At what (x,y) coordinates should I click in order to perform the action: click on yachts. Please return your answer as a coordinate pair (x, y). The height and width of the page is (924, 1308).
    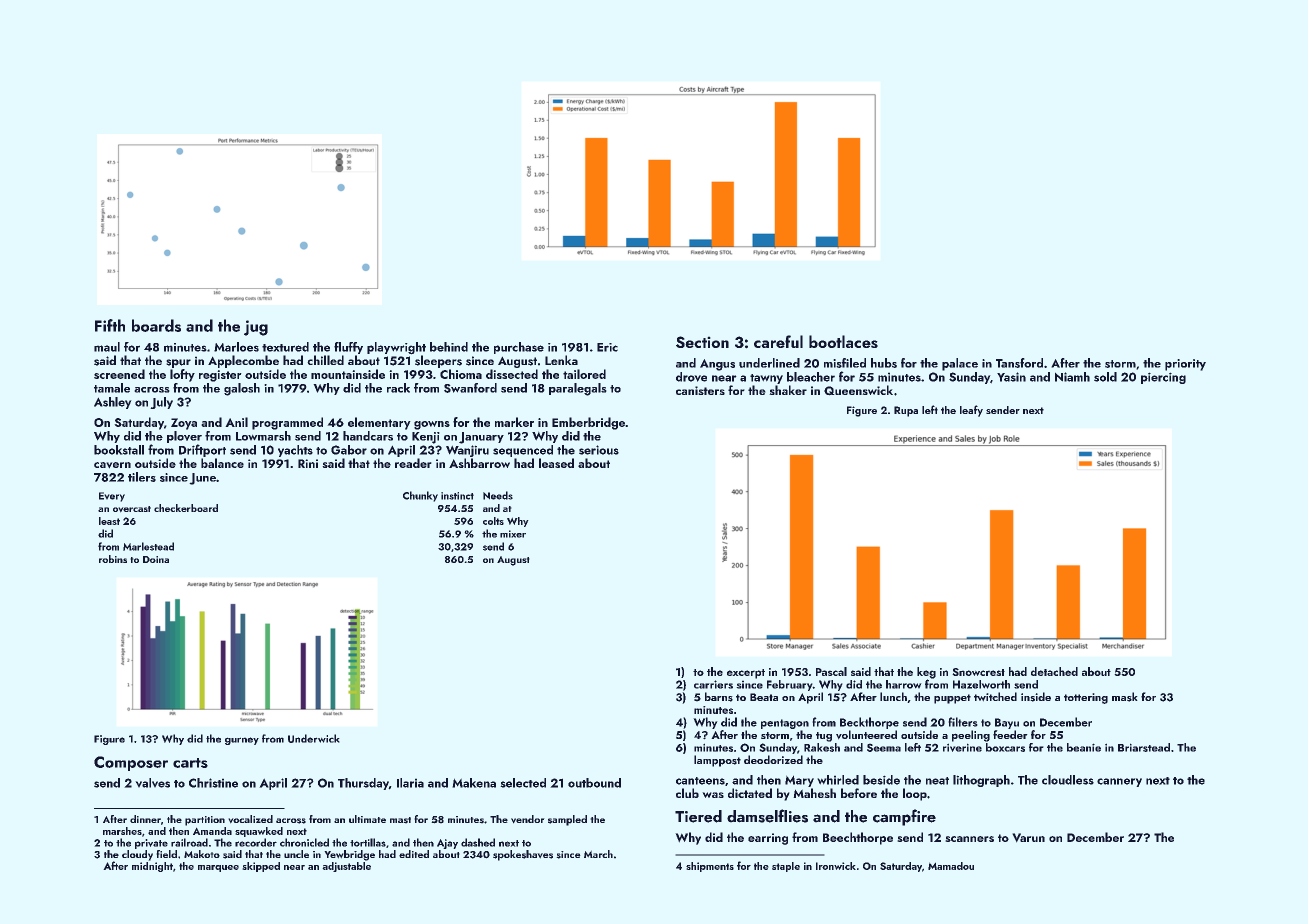
    Looking at the image, I should click on (295, 451).
